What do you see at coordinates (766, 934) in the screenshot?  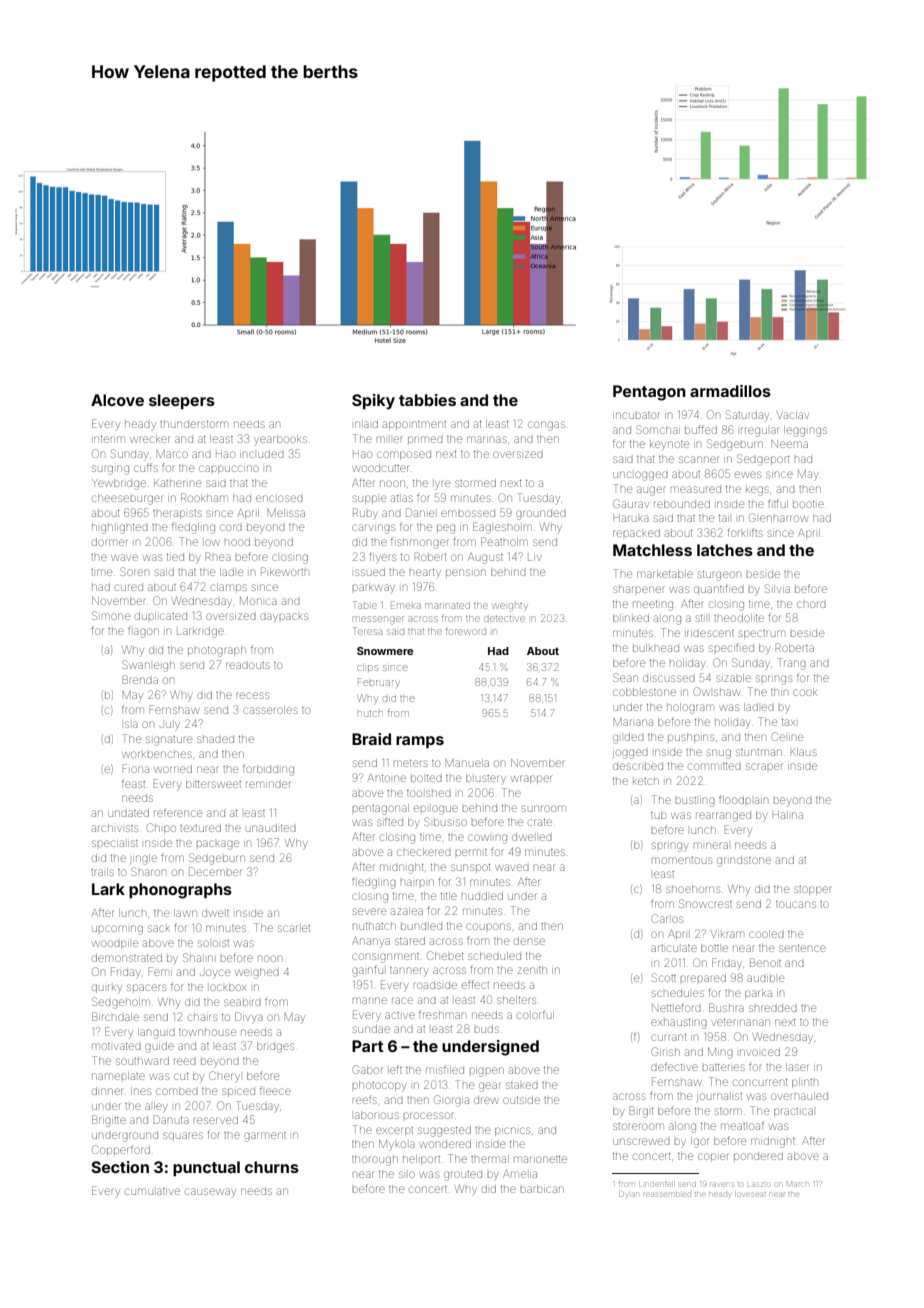 I see `cooled` at bounding box center [766, 934].
